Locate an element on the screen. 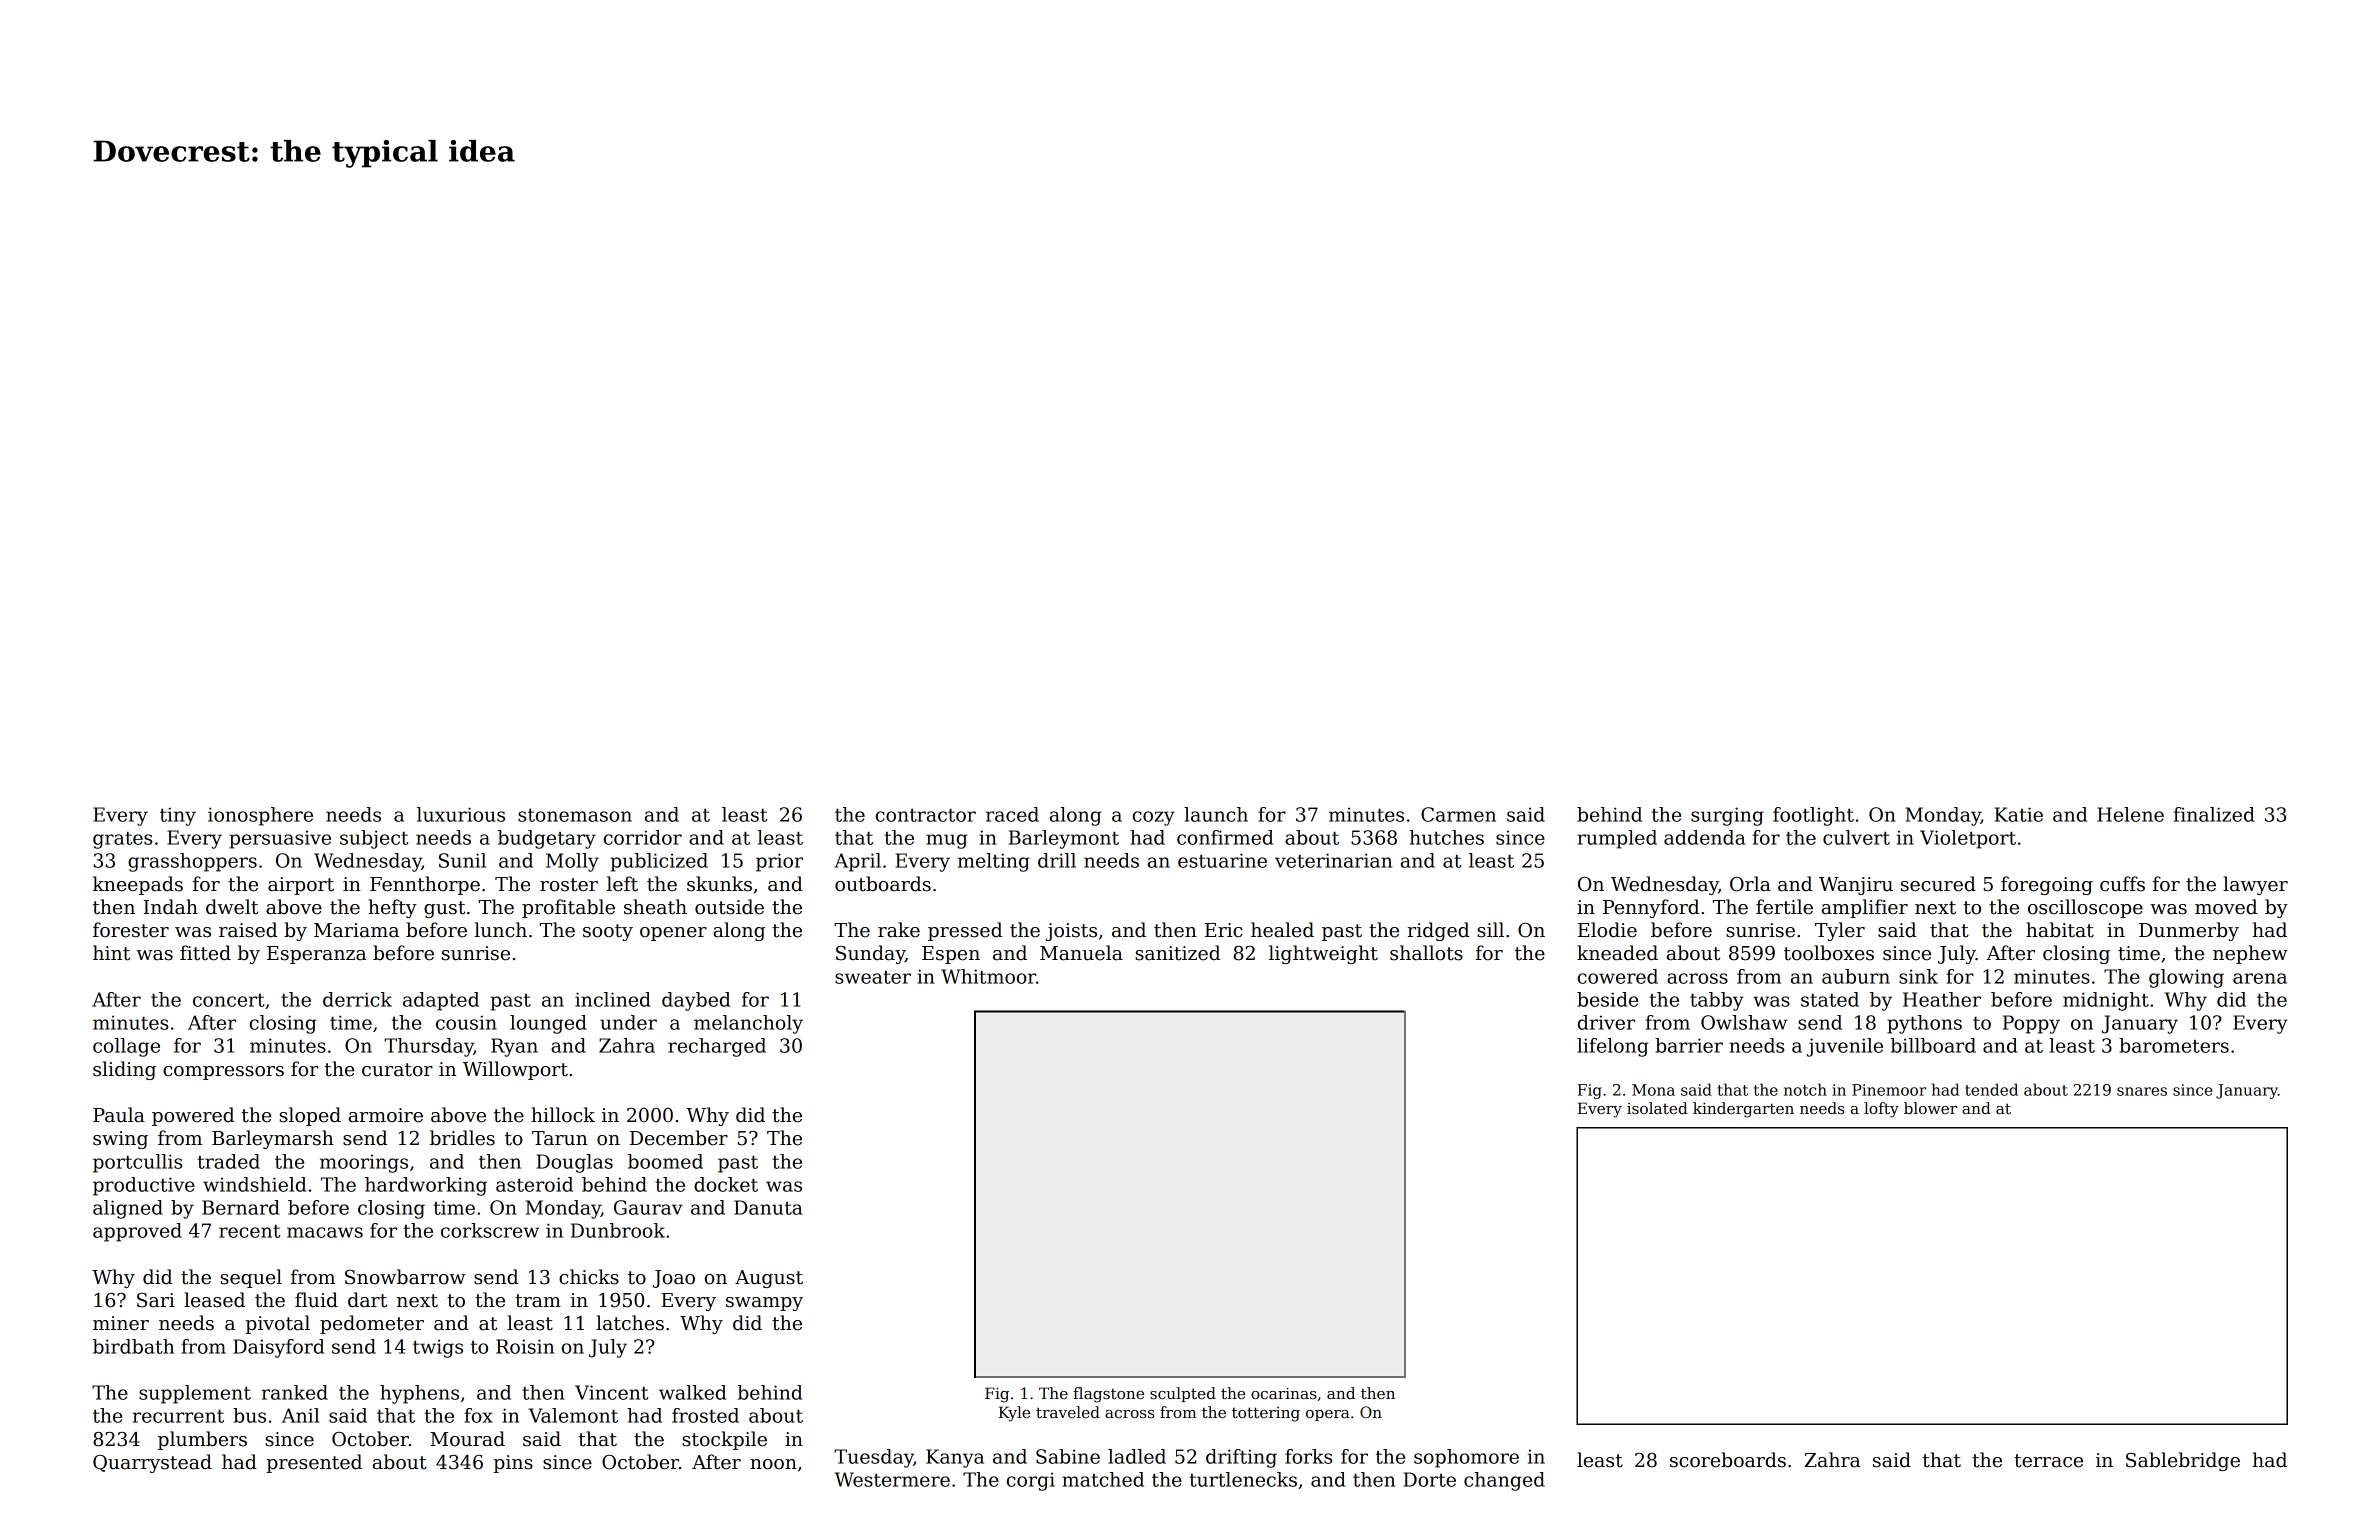  sink is located at coordinates (1918, 976).
